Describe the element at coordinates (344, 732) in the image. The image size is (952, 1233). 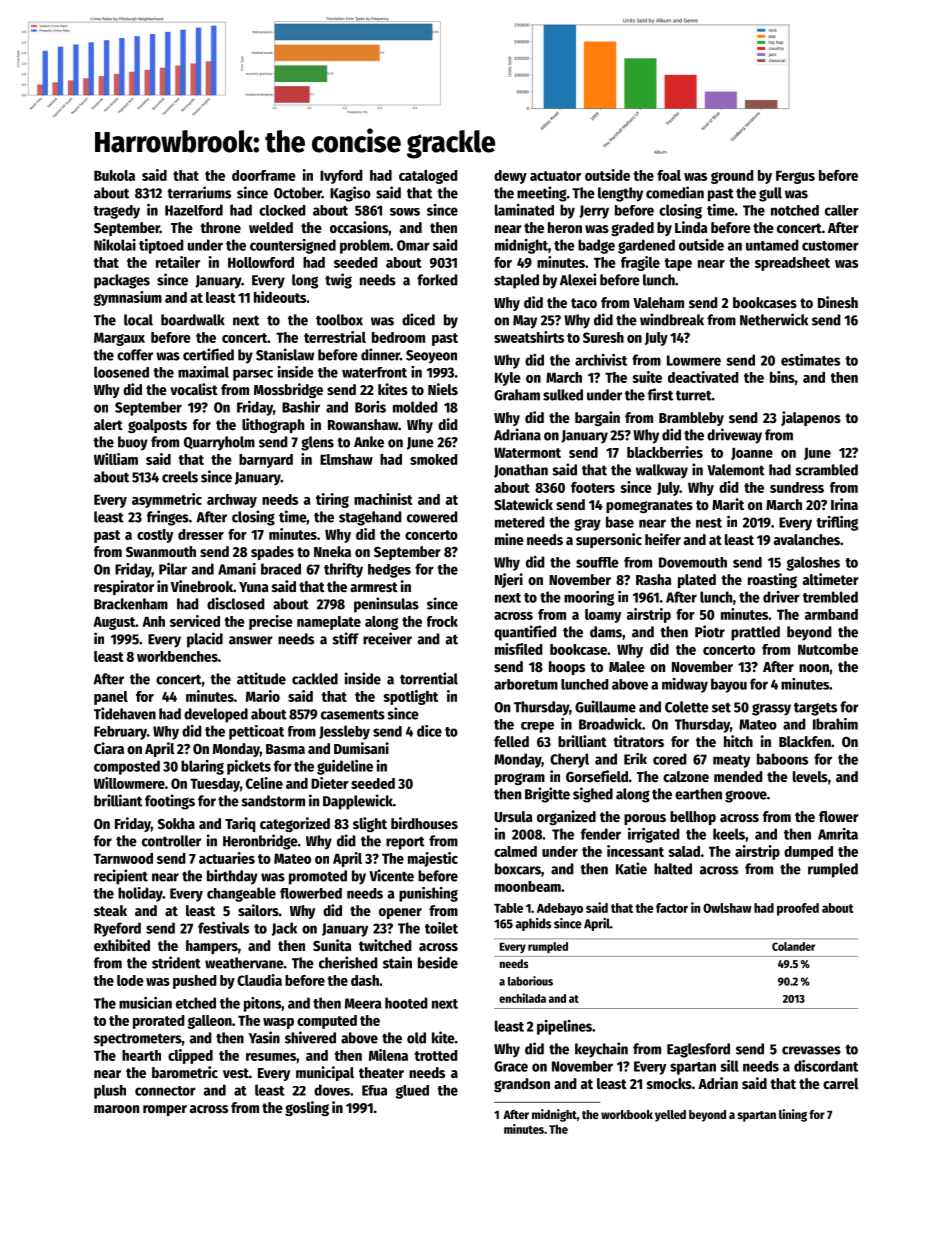
I see `Jessleby` at that location.
